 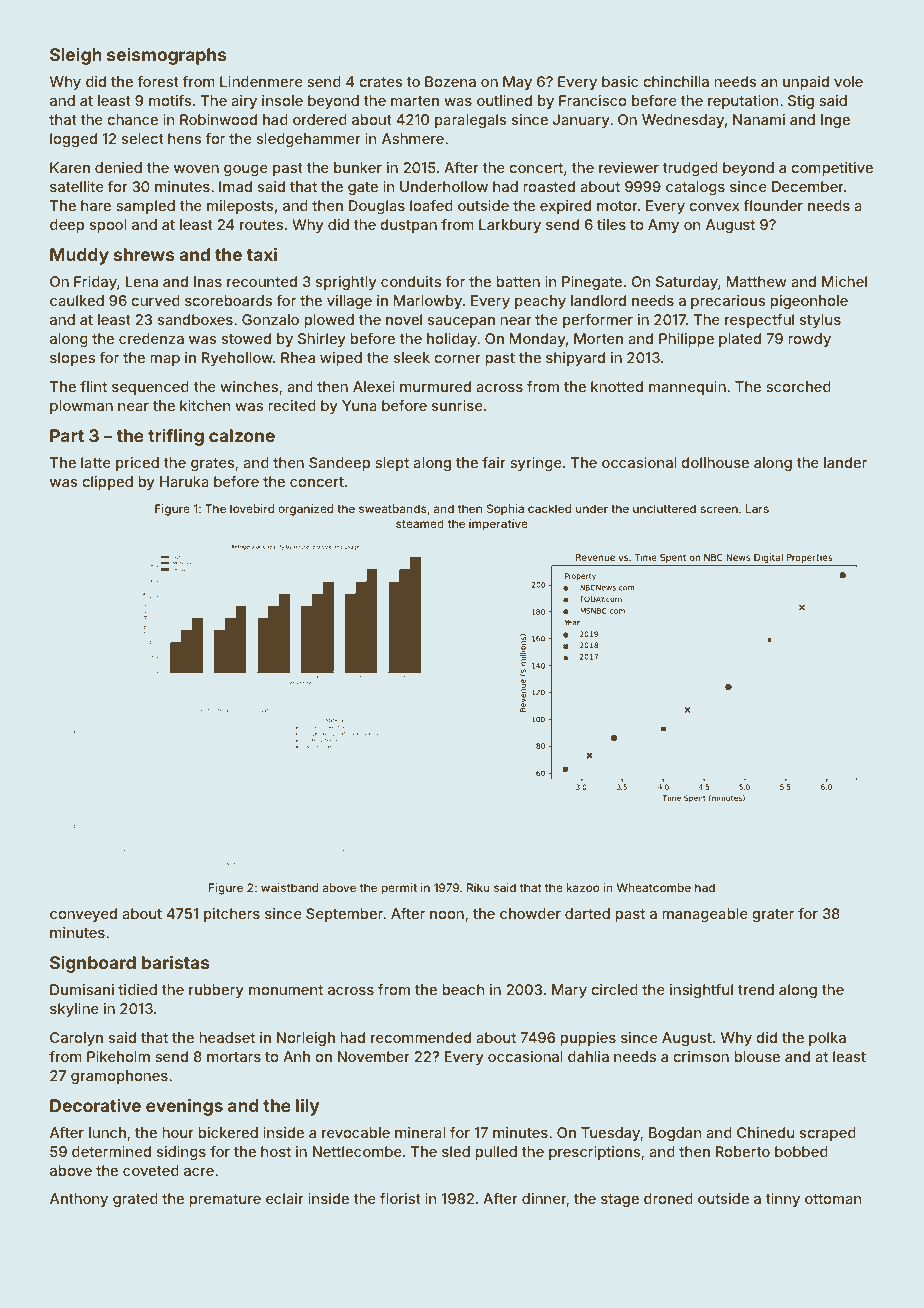 I want to click on premature, so click(x=225, y=1200).
